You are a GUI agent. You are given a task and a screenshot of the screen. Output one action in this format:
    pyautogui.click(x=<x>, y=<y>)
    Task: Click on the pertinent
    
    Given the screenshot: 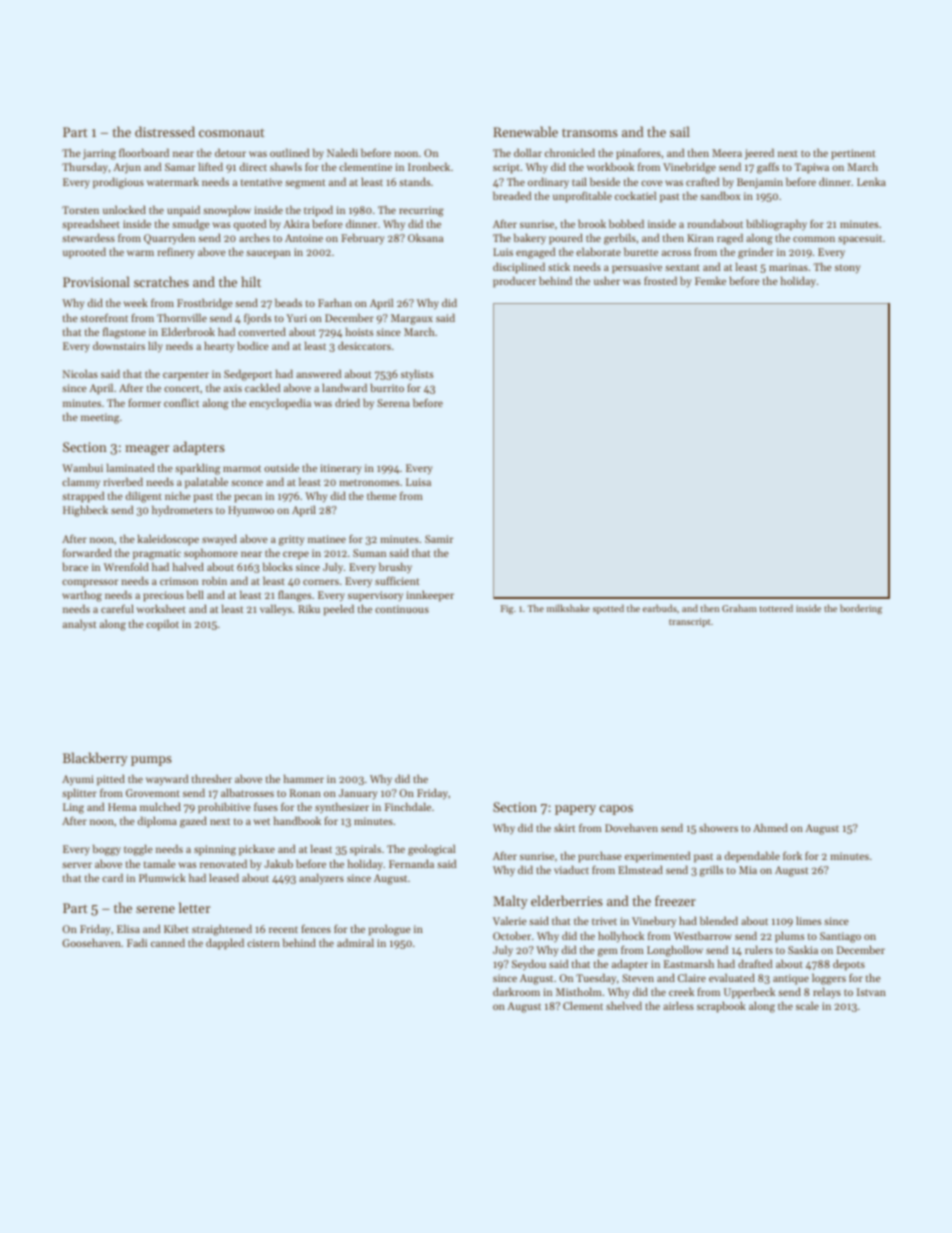 What is the action you would take?
    pyautogui.click(x=853, y=154)
